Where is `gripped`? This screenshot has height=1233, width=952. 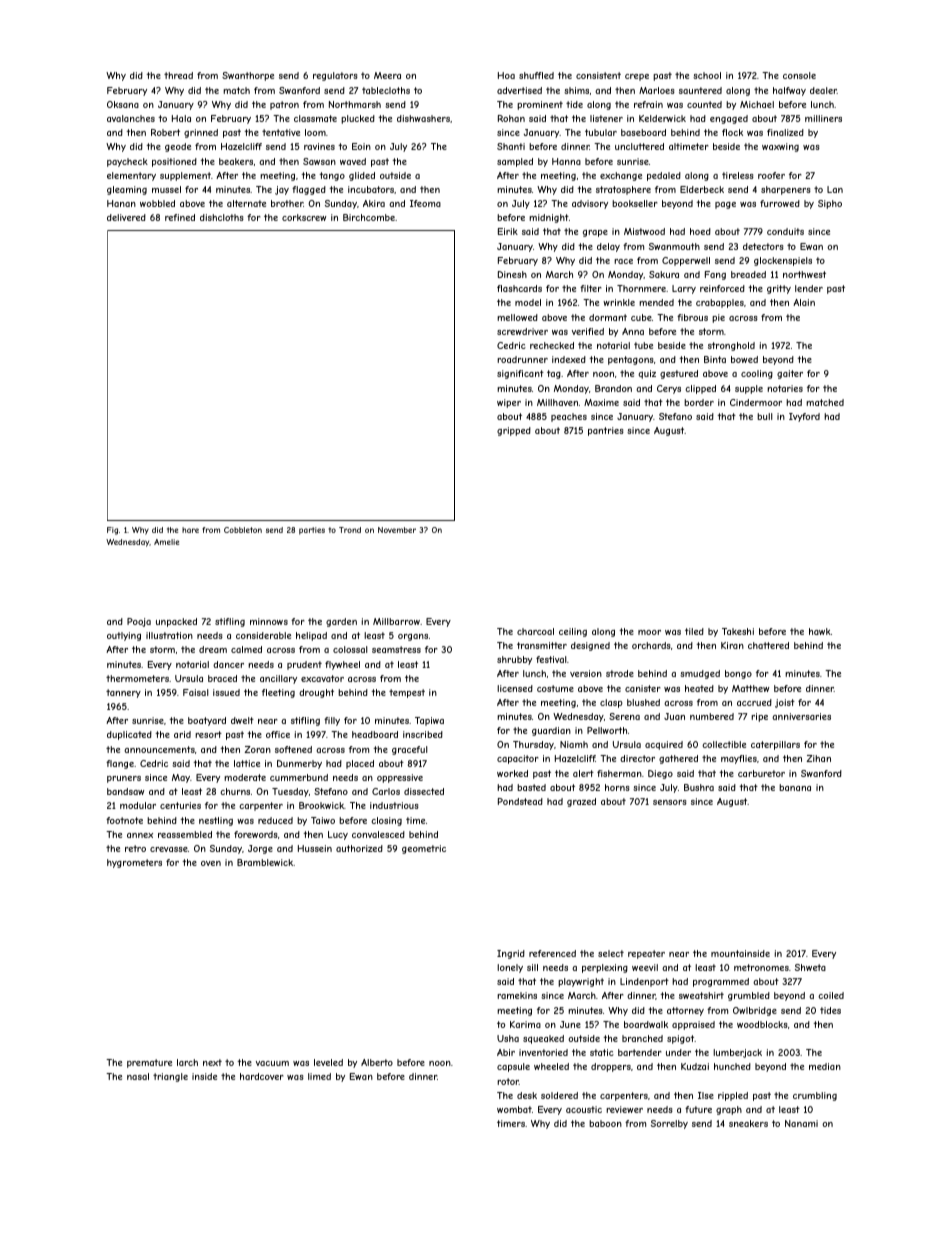
gripped is located at coordinates (514, 431).
